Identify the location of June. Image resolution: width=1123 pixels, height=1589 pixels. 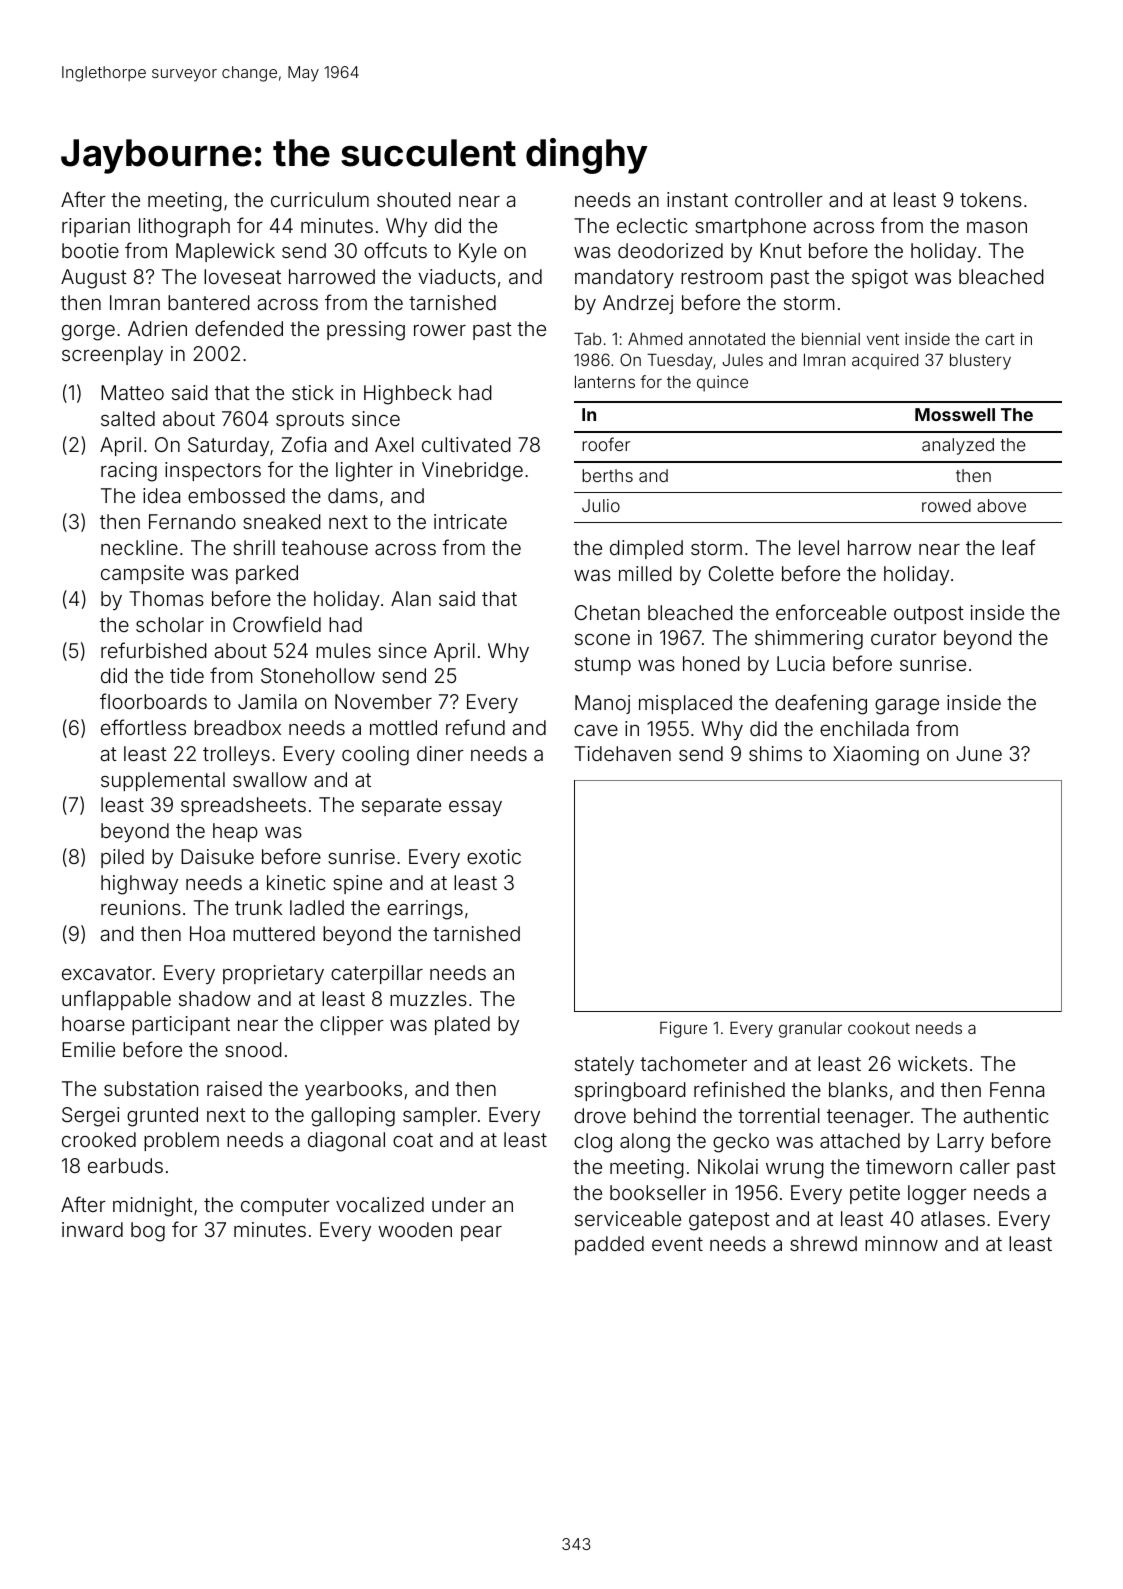
(979, 753).
